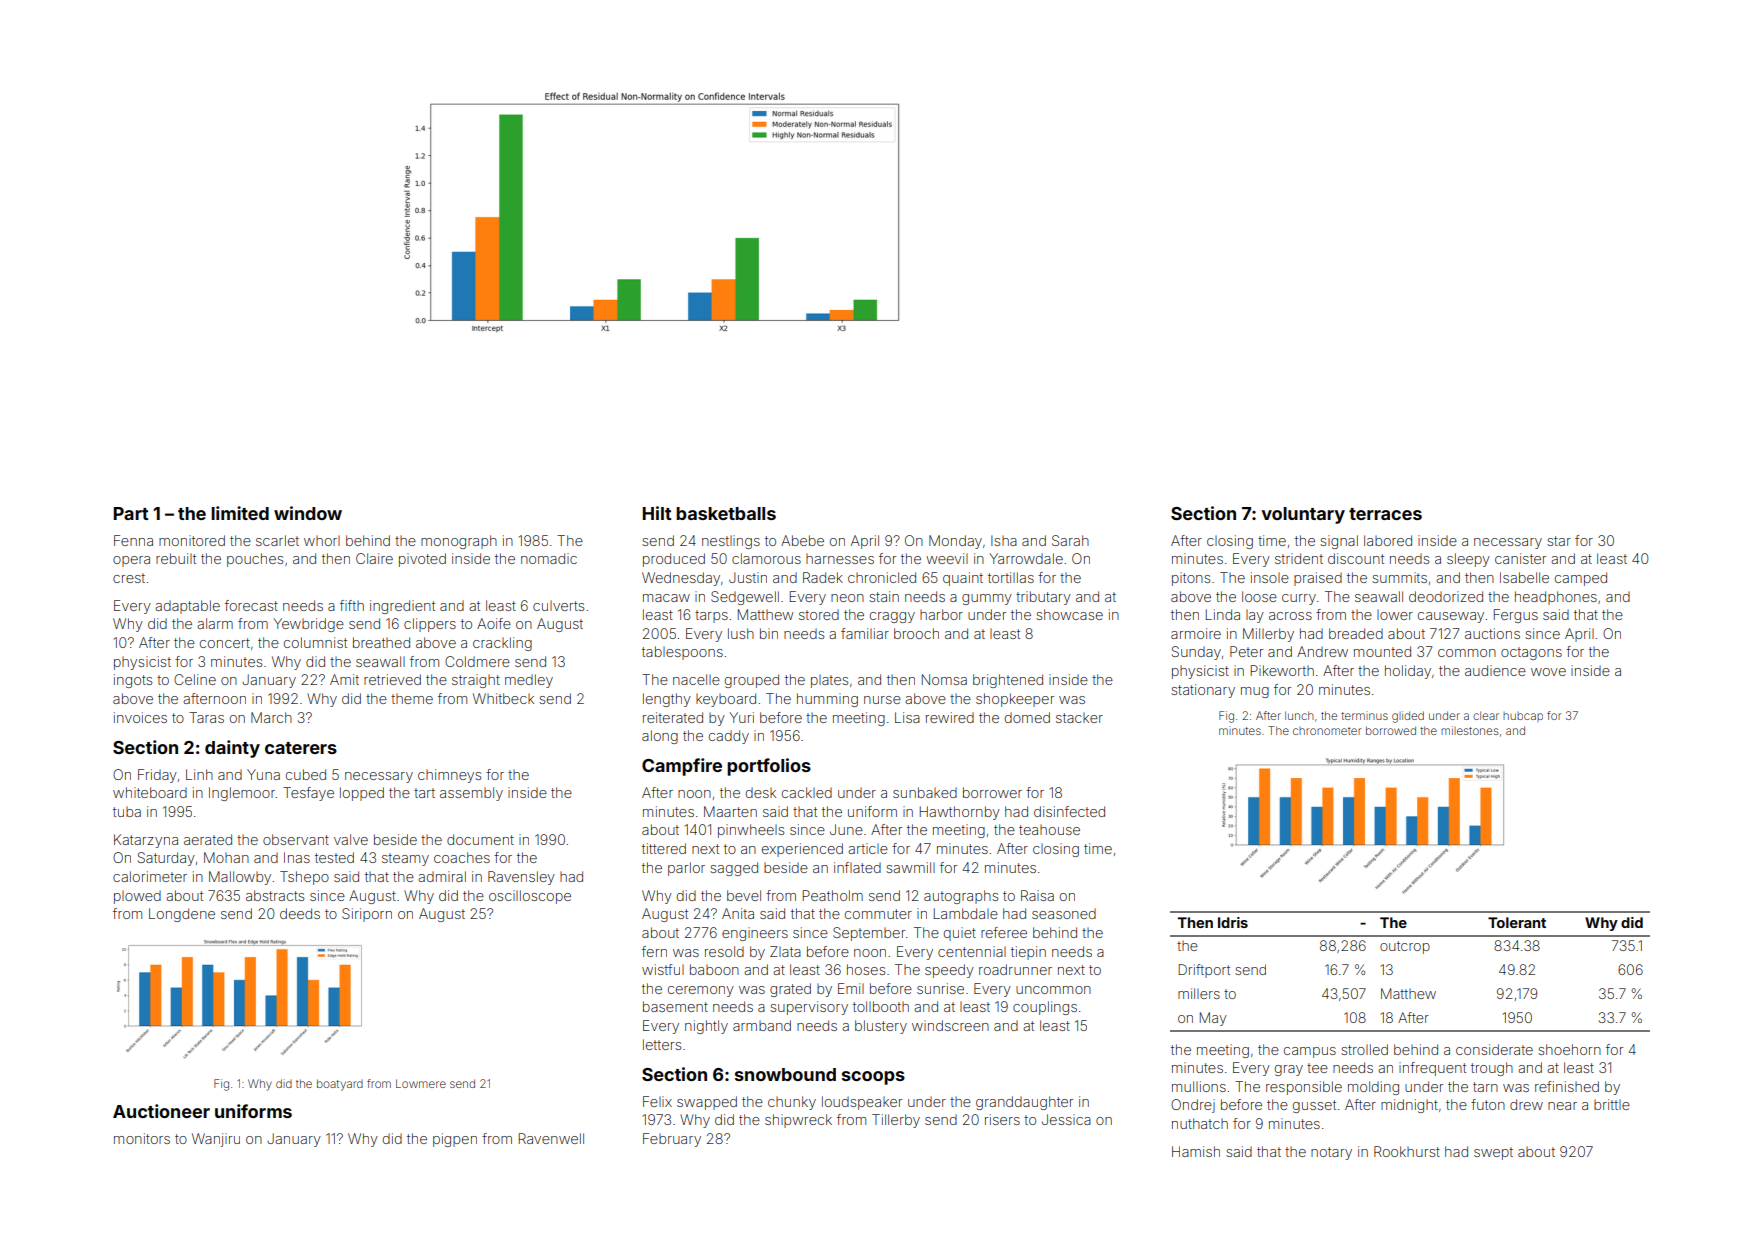  Describe the element at coordinates (730, 811) in the screenshot. I see `Maarten` at that location.
